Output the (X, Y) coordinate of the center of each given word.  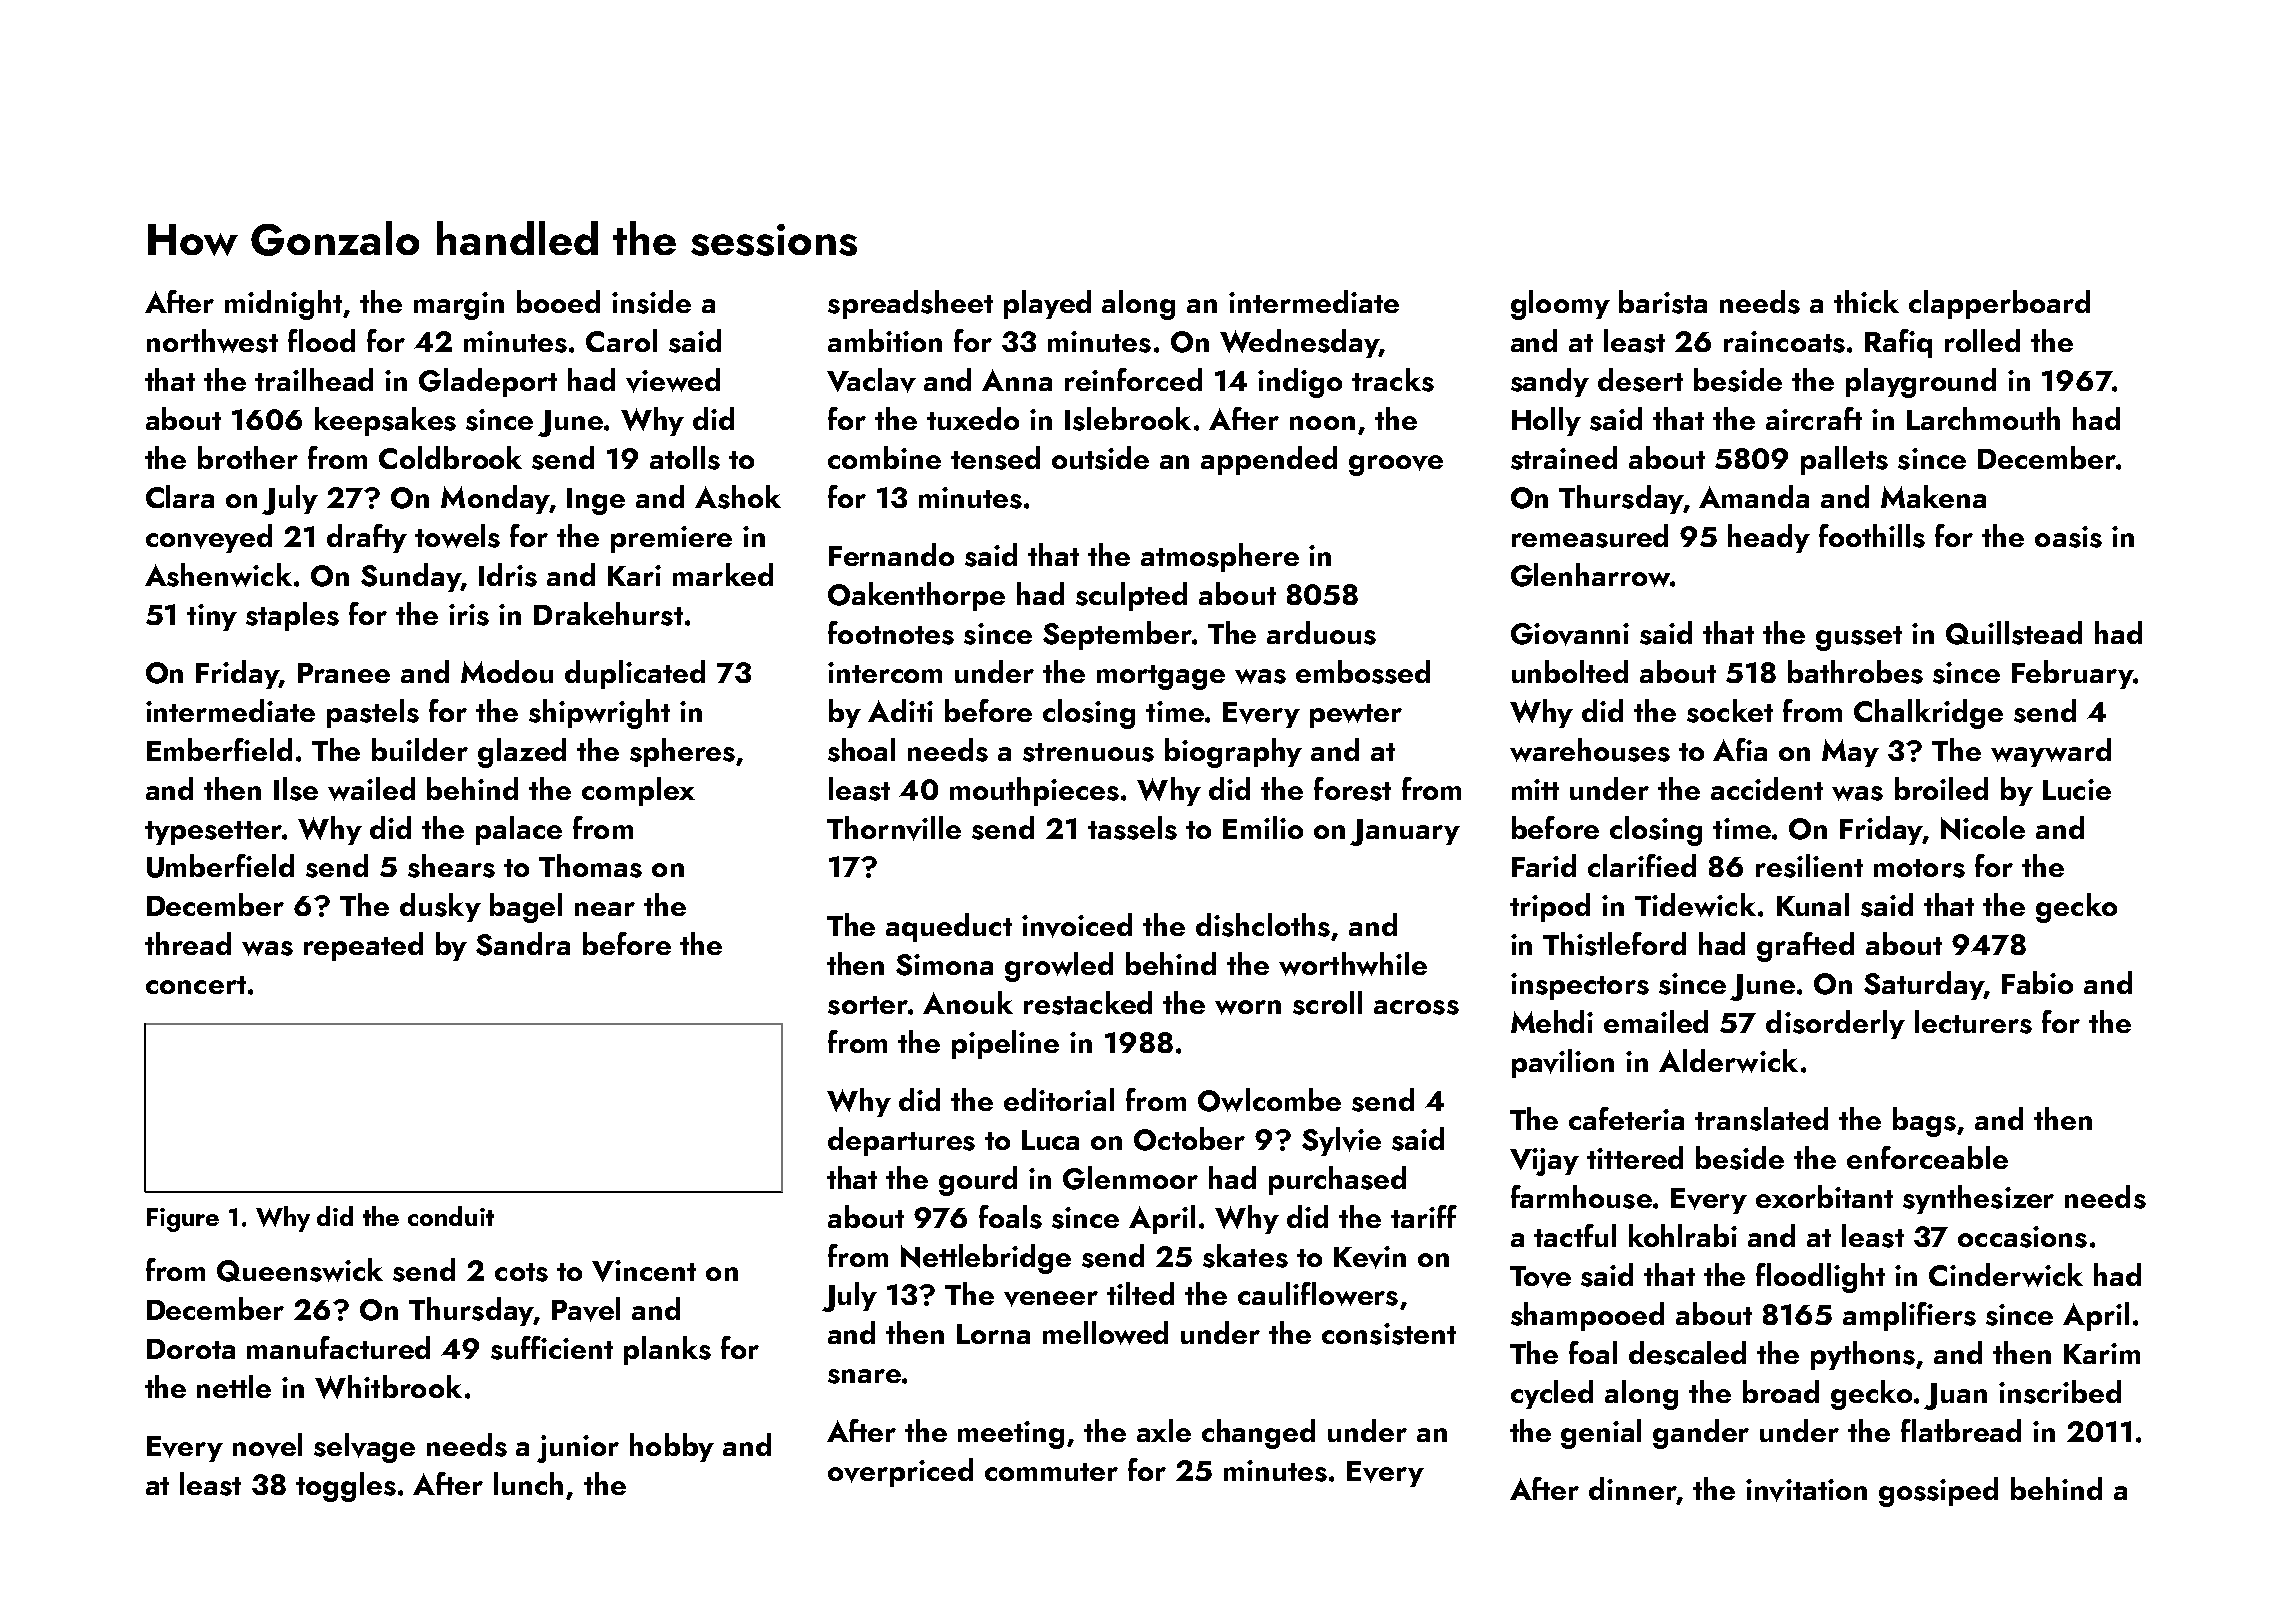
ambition (885, 340)
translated (1761, 1119)
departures (901, 1141)
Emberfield (219, 749)
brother (248, 457)
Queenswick (300, 1270)
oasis (2068, 537)
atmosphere (1220, 557)
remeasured (1590, 536)
